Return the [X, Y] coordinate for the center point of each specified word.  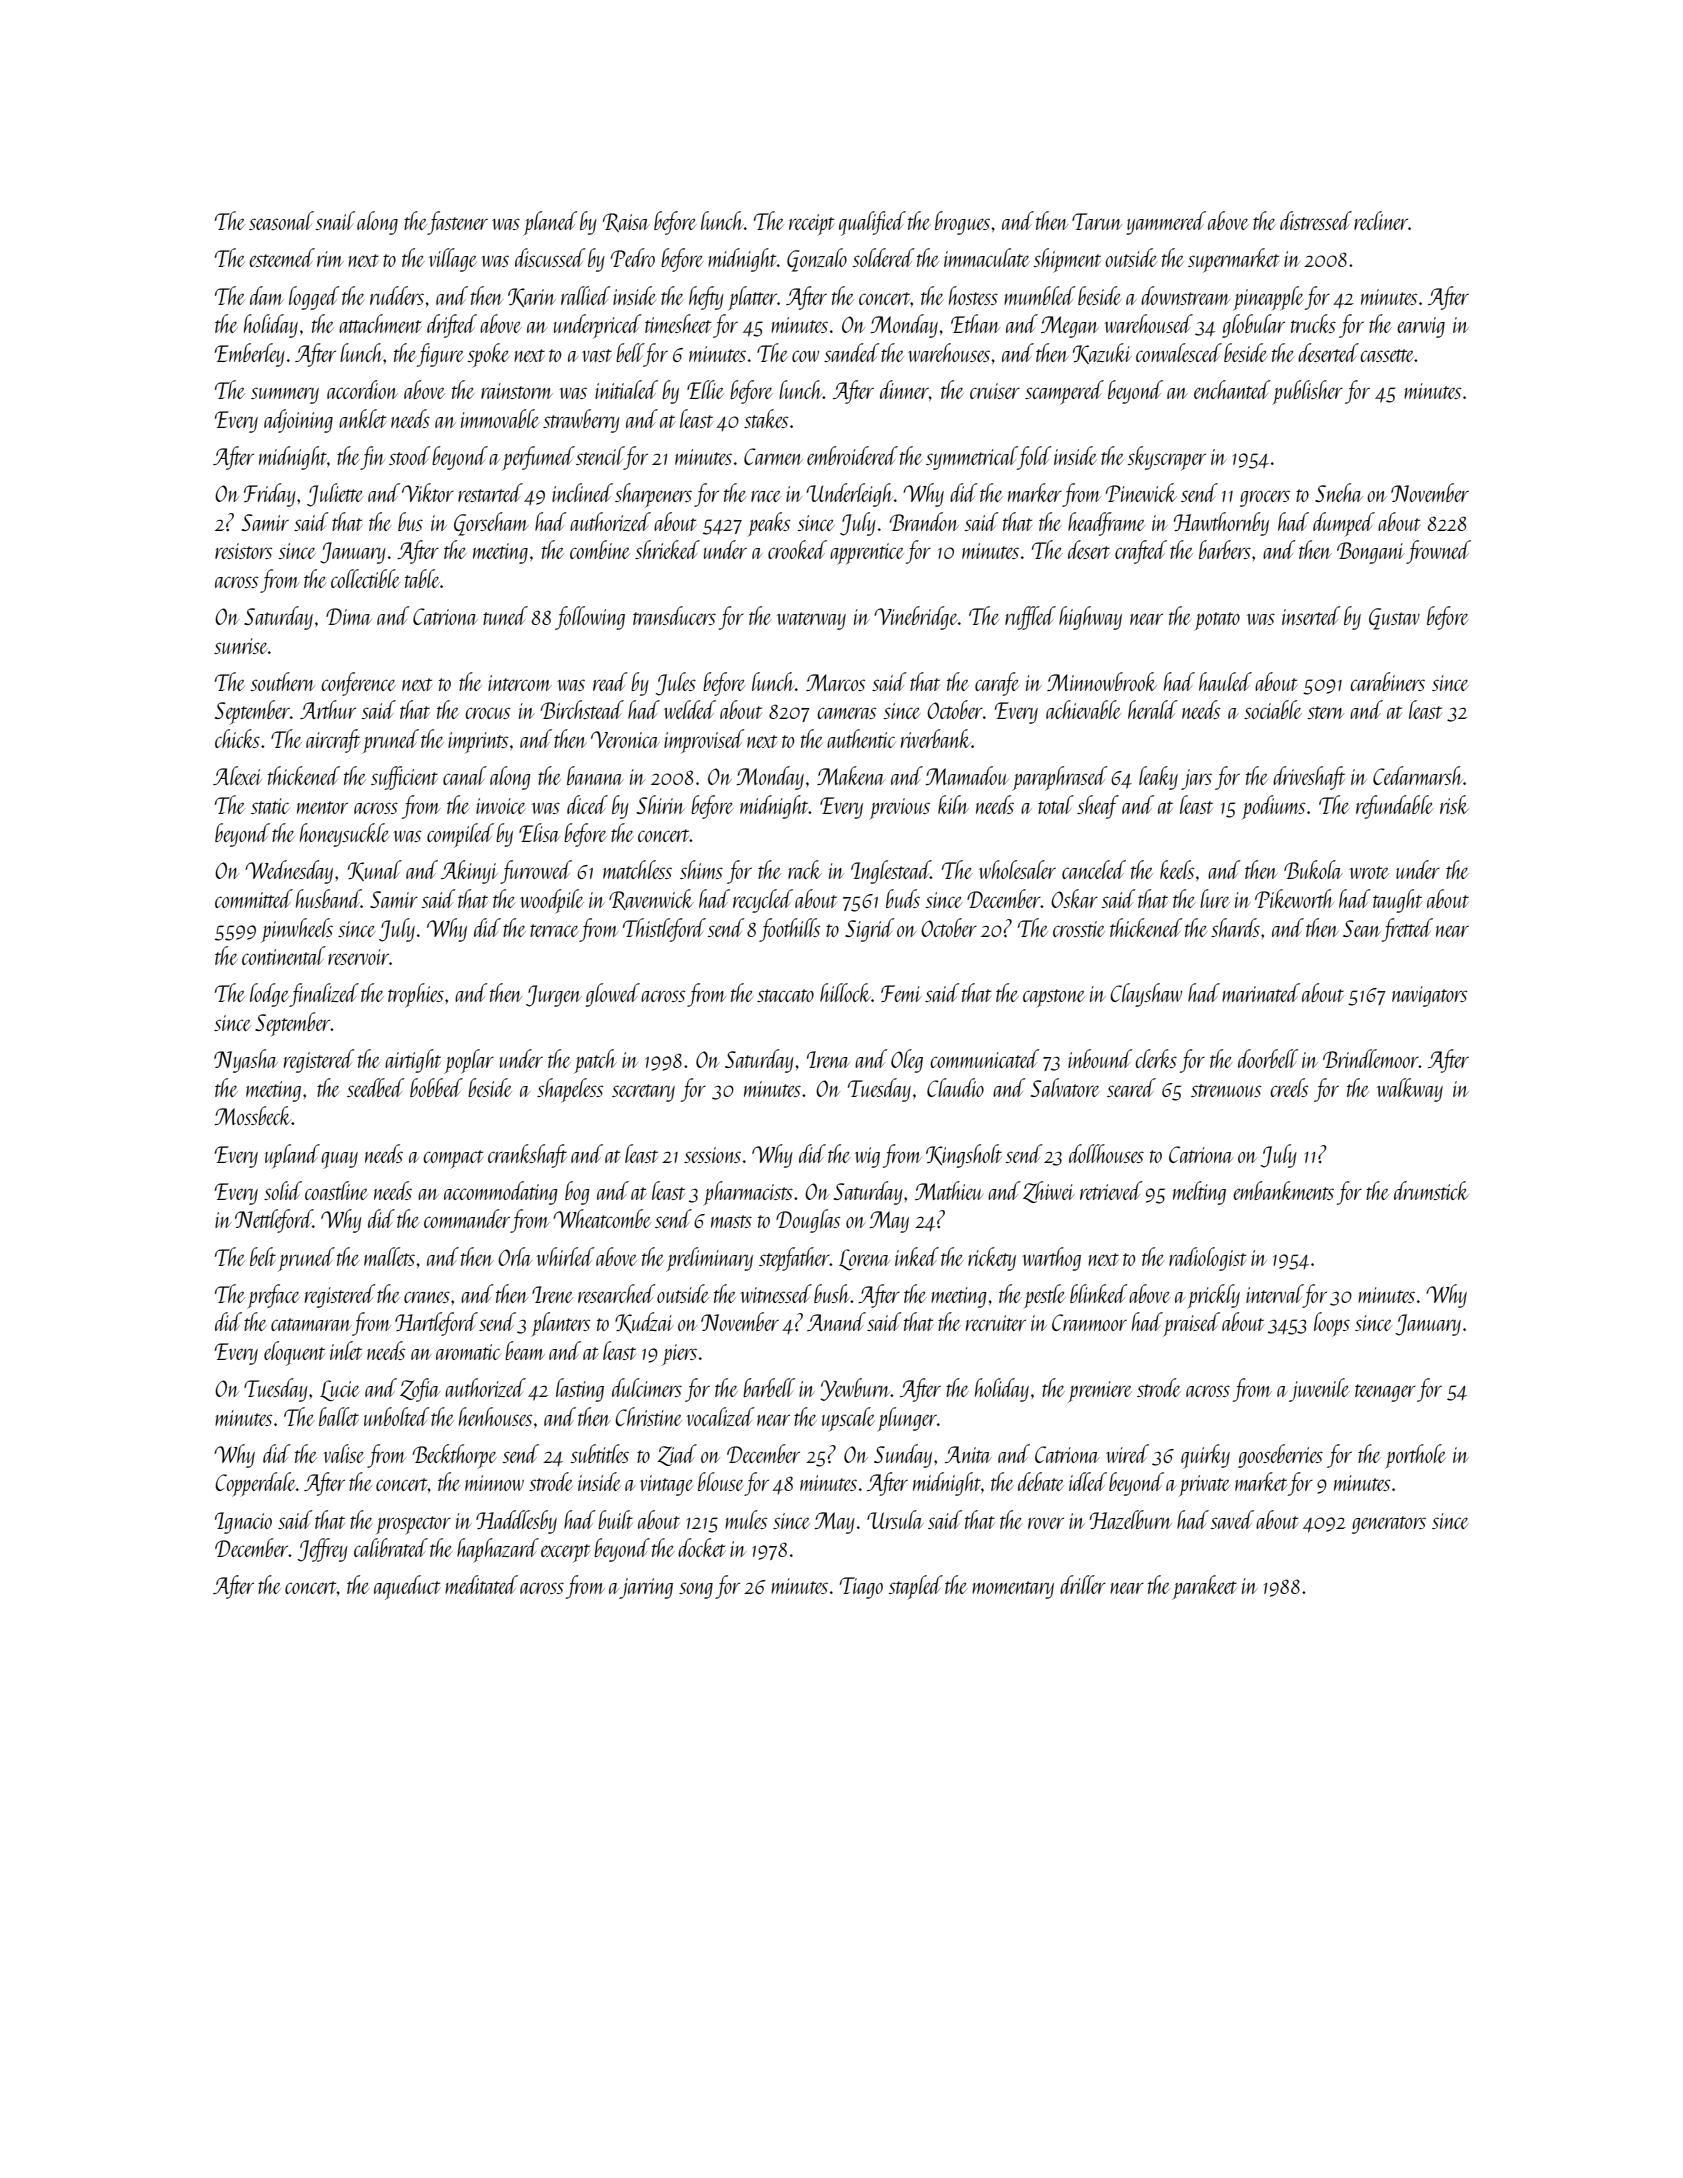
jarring [646, 1588]
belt [263, 1256]
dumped [1344, 524]
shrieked [667, 549]
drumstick [1431, 1190]
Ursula [895, 1519]
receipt [811, 224]
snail [335, 220]
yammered [1166, 223]
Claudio [955, 1087]
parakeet [1204, 1587]
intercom [520, 683]
